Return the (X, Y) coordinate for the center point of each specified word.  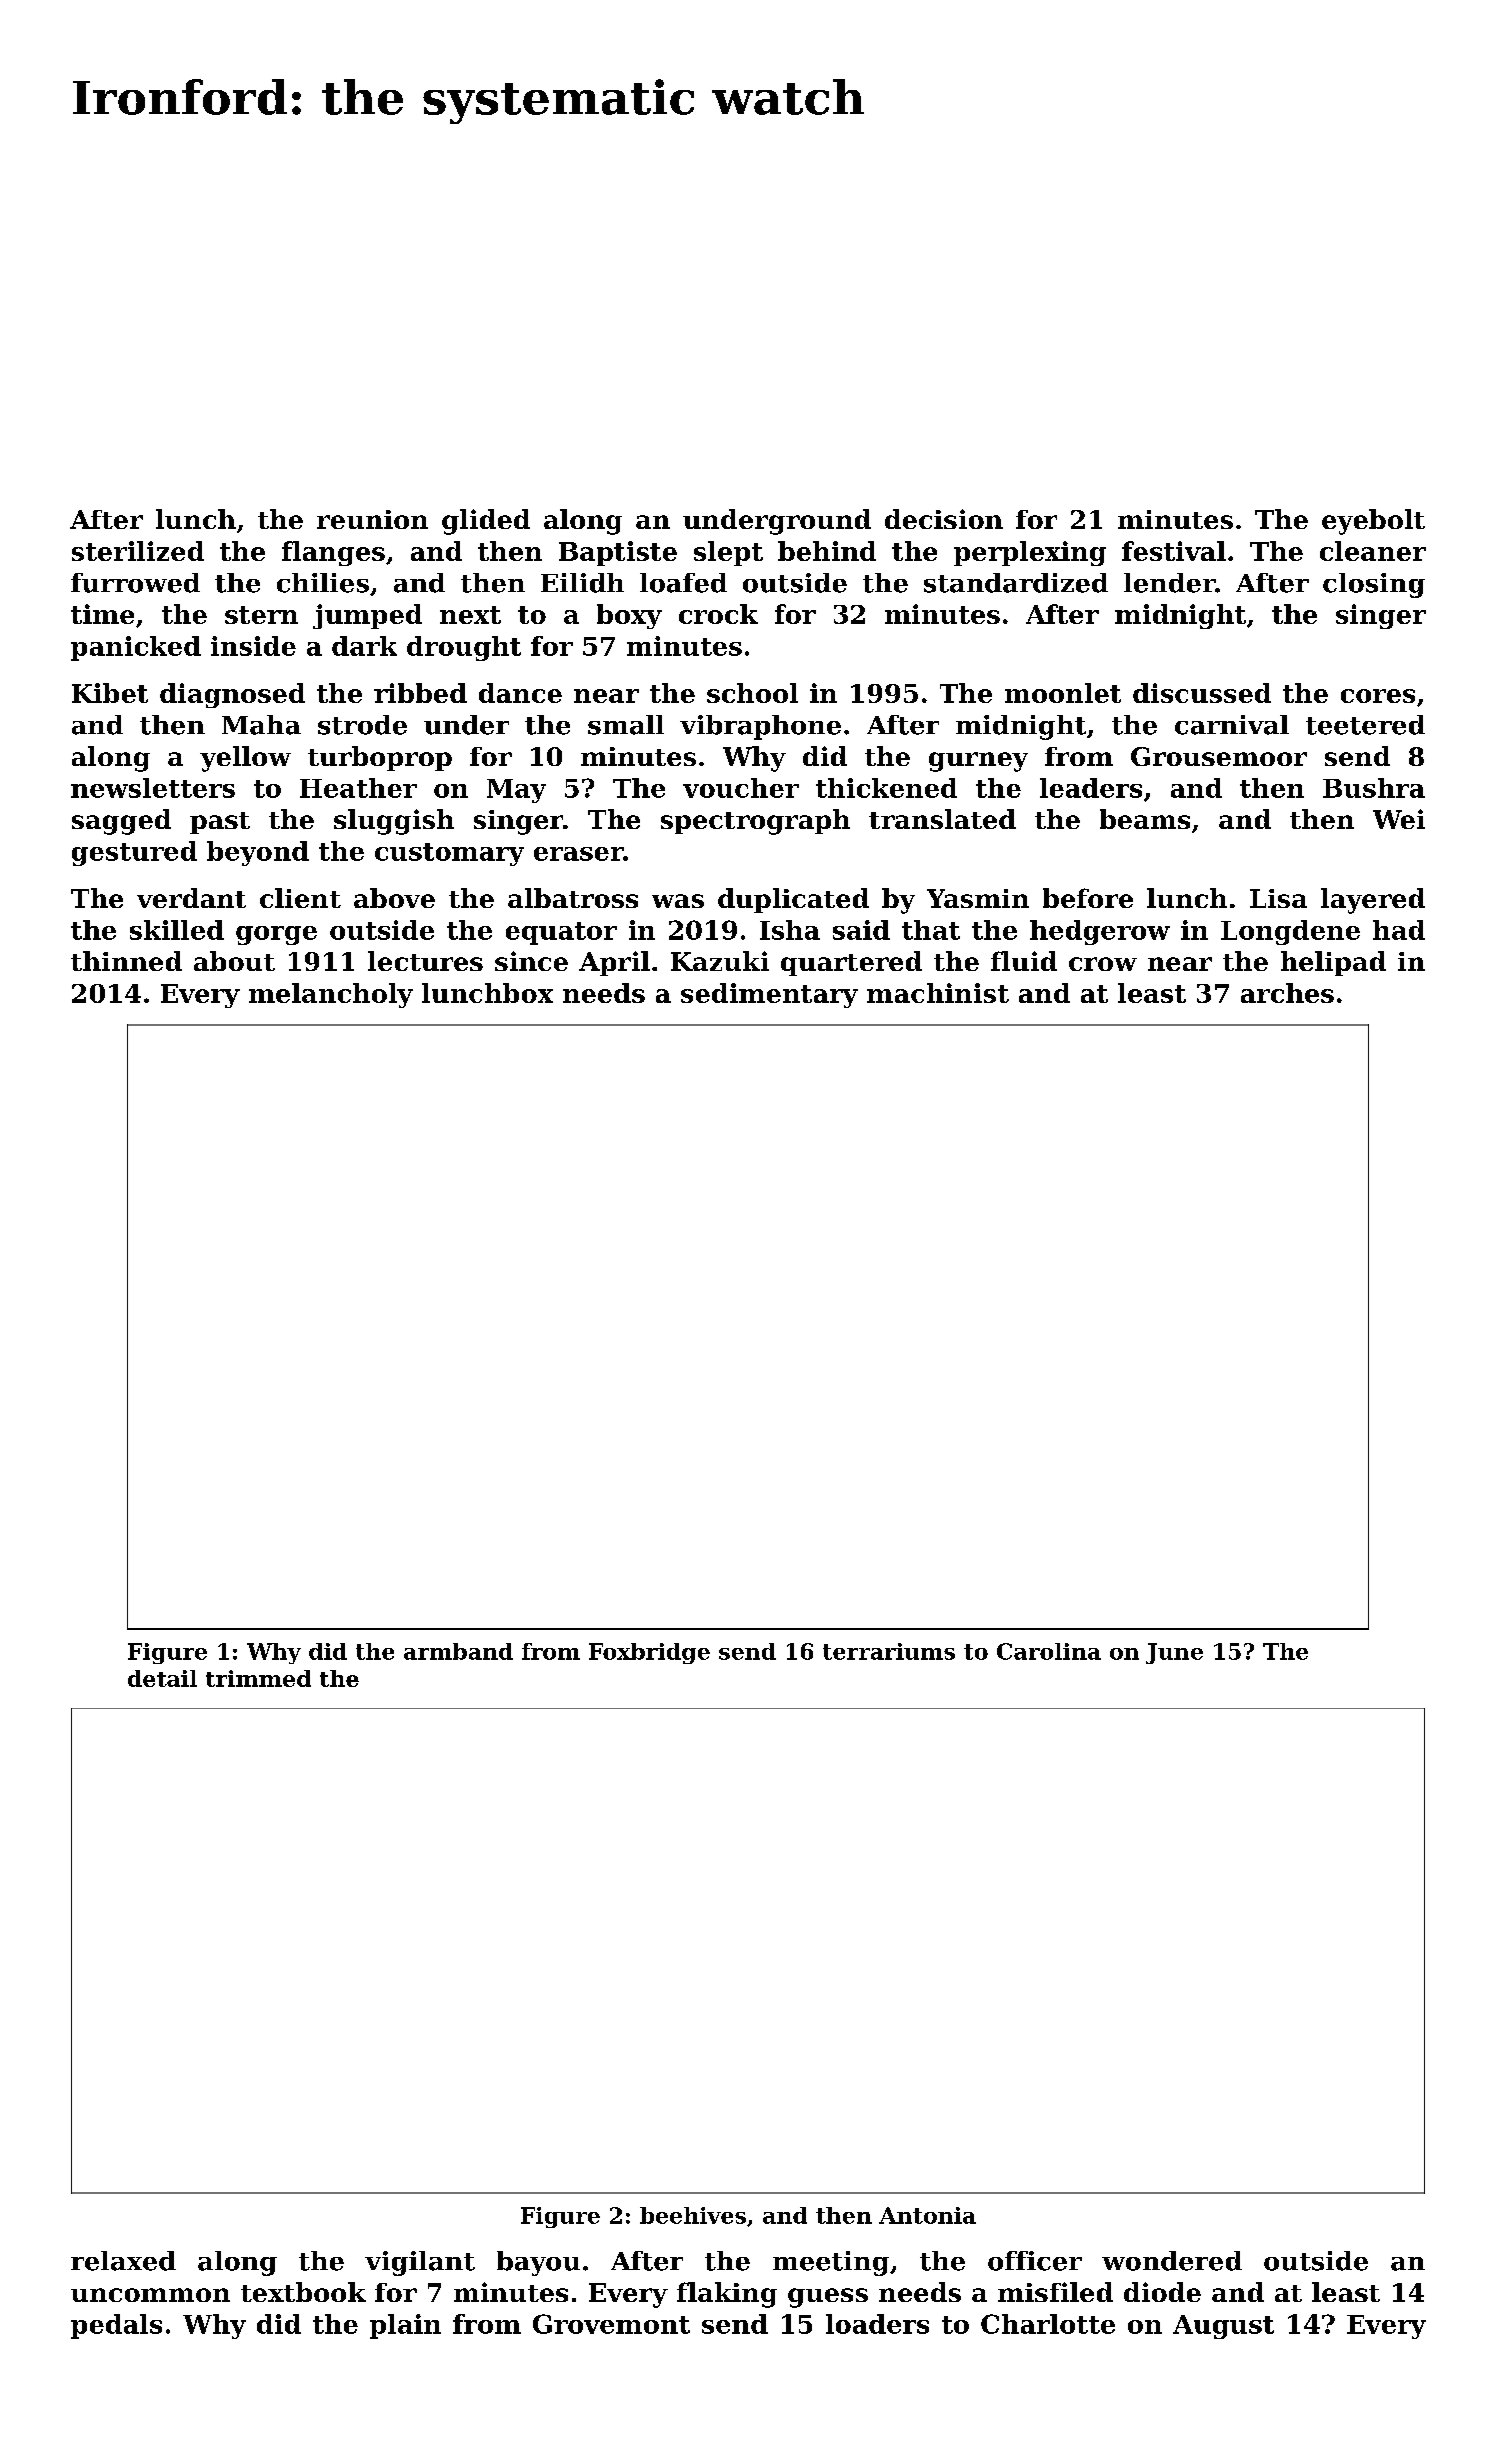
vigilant (420, 2263)
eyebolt (1373, 522)
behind (827, 551)
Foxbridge (649, 1653)
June (1174, 1653)
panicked (136, 648)
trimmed (258, 1678)
